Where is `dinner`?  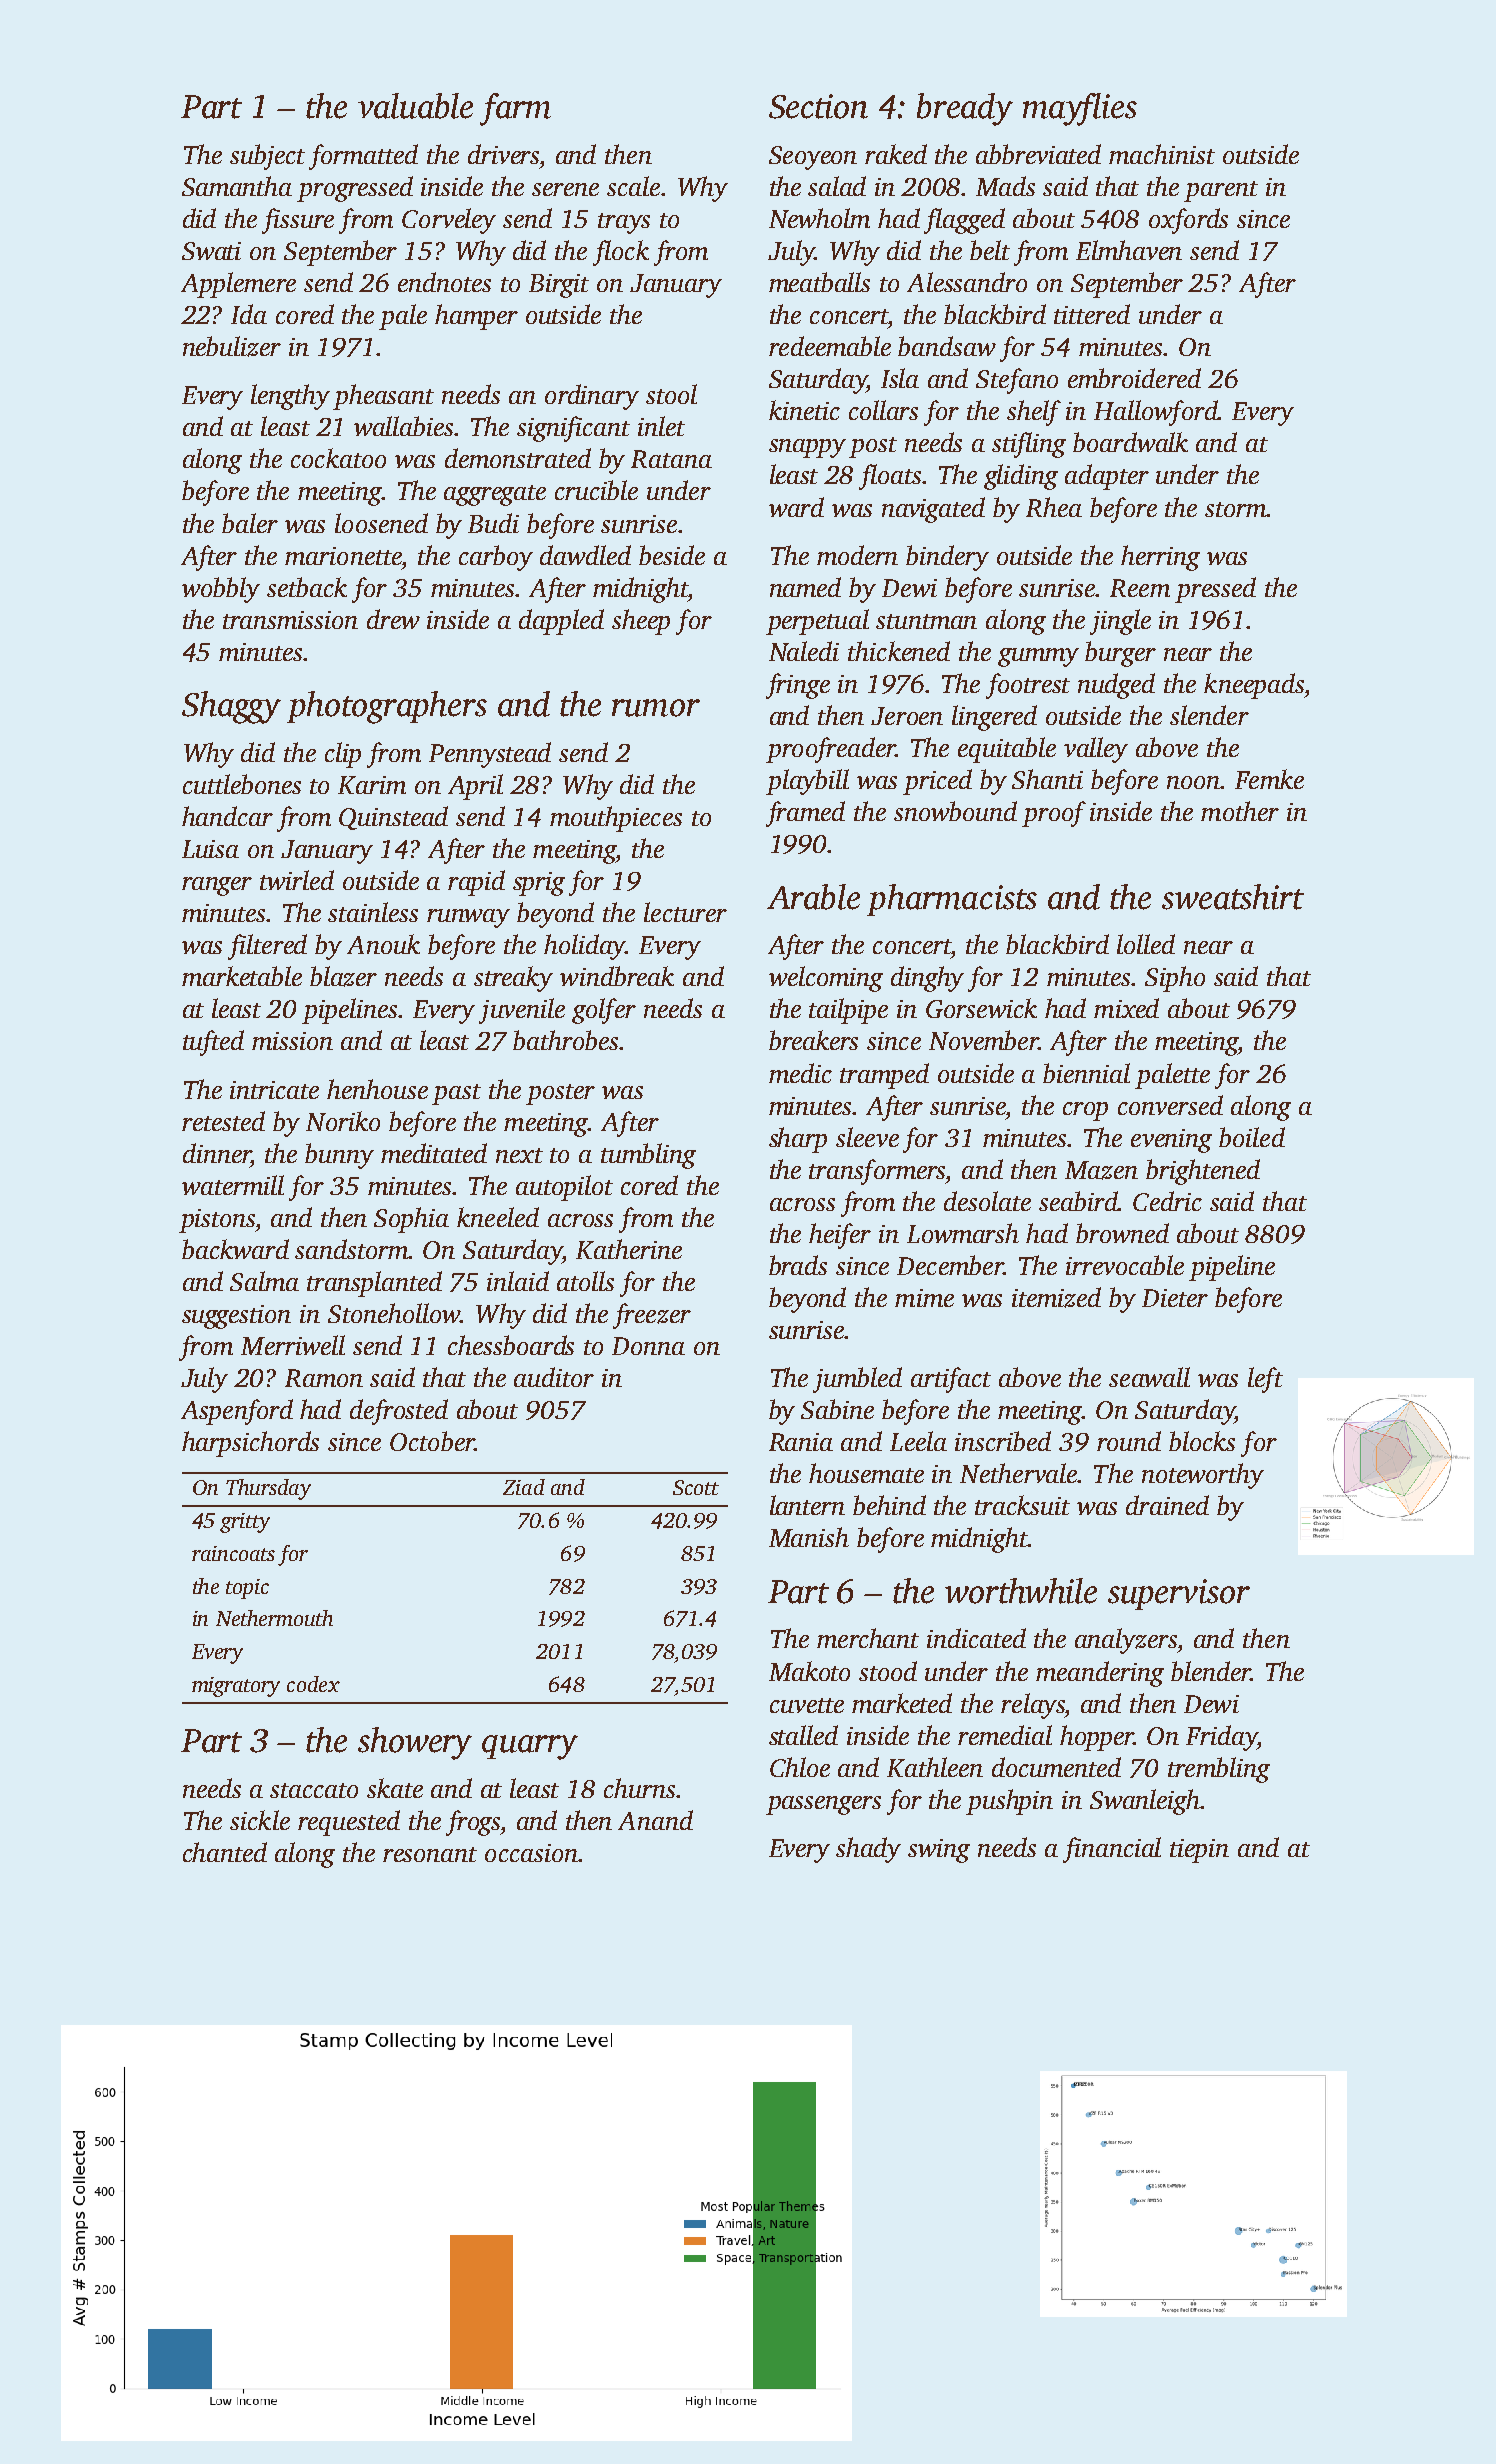
dinner is located at coordinates (217, 1153).
